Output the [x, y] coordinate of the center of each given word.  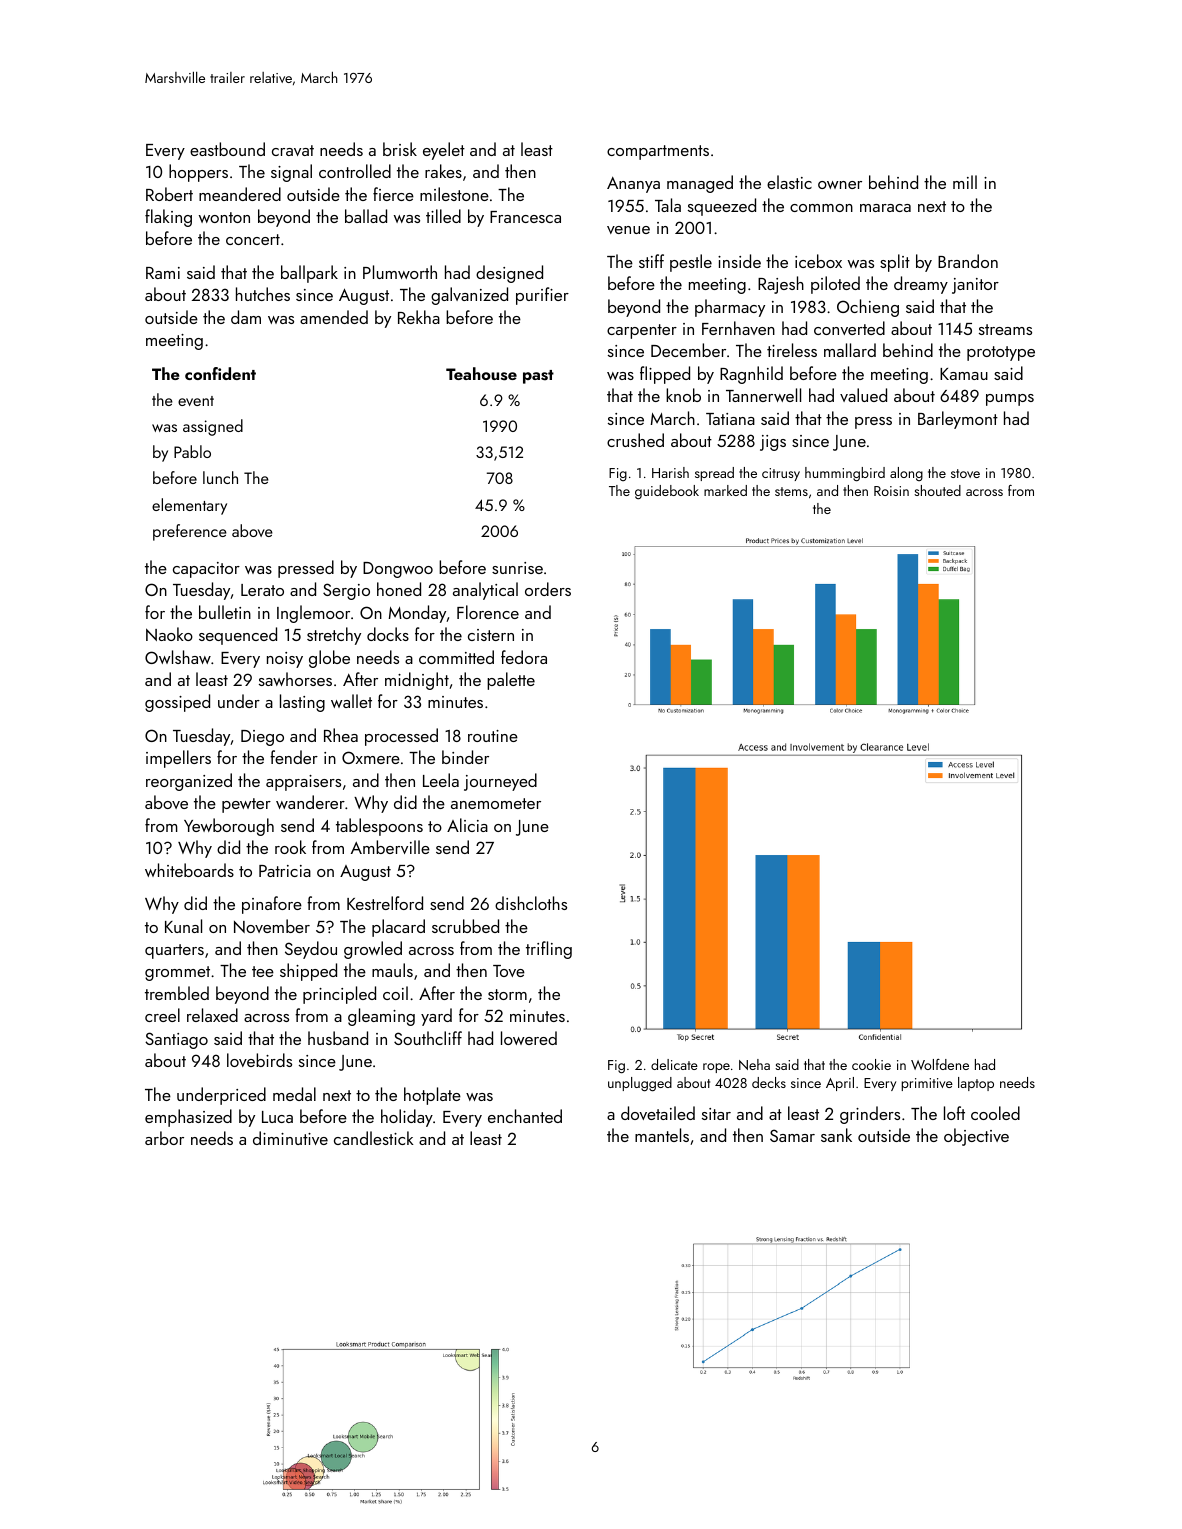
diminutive [290, 1138]
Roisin [891, 491]
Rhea [341, 735]
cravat [293, 150]
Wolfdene [940, 1064]
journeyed [500, 782]
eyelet [444, 151]
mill [965, 182]
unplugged [640, 1084]
